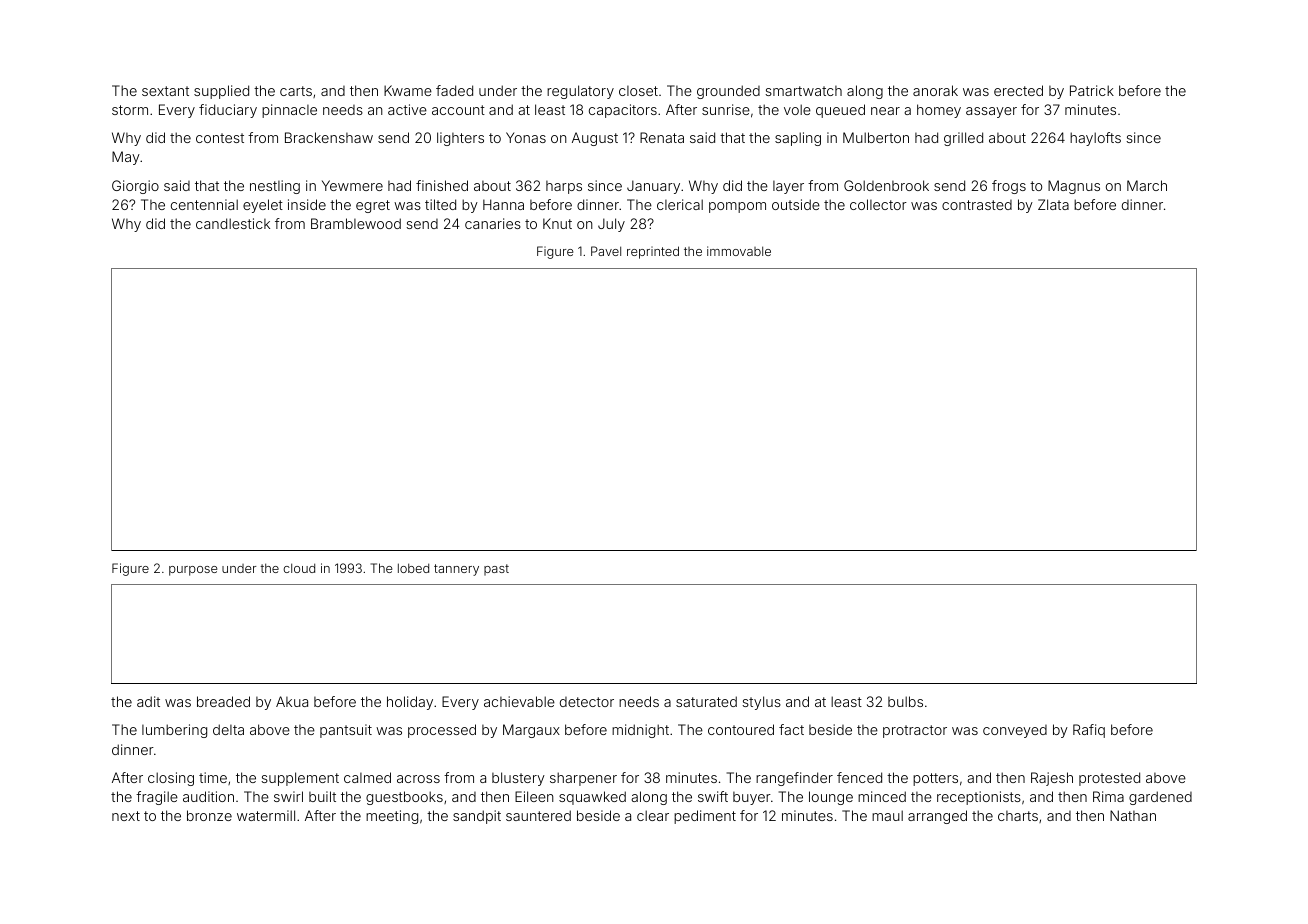  Describe the element at coordinates (534, 796) in the document. I see `Eileen` at that location.
